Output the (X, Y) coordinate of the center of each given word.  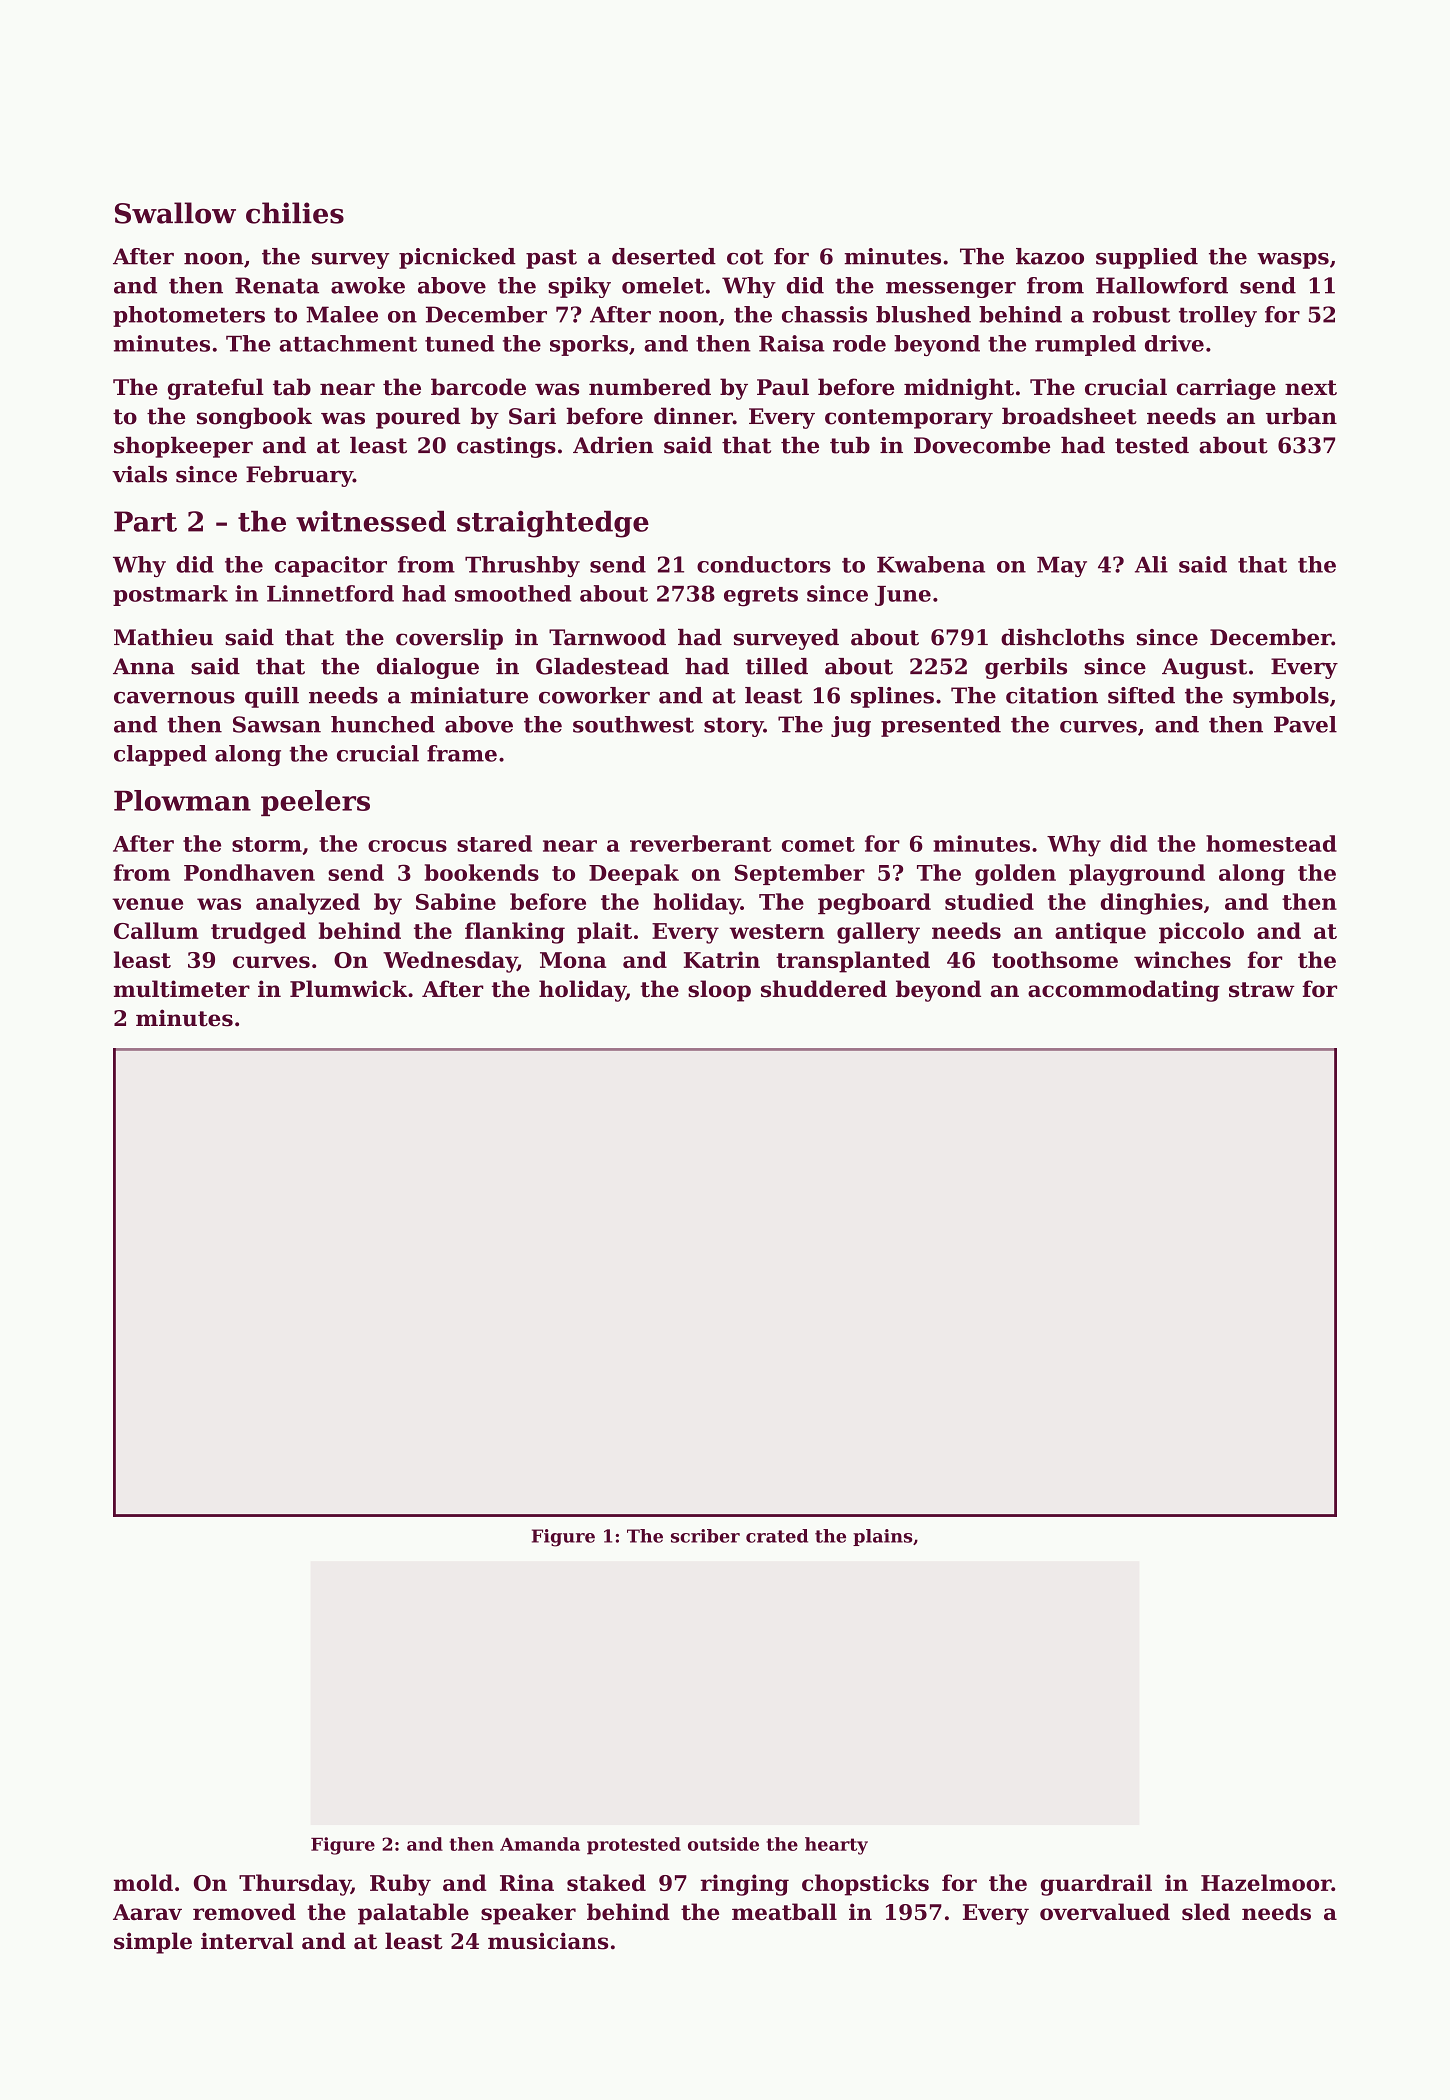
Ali (1151, 564)
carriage (1226, 389)
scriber (705, 1536)
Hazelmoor (1266, 1882)
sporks (589, 345)
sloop (719, 991)
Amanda (540, 1844)
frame (462, 753)
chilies (295, 213)
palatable (413, 1914)
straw (1262, 989)
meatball (784, 1911)
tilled (777, 666)
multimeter (182, 988)
